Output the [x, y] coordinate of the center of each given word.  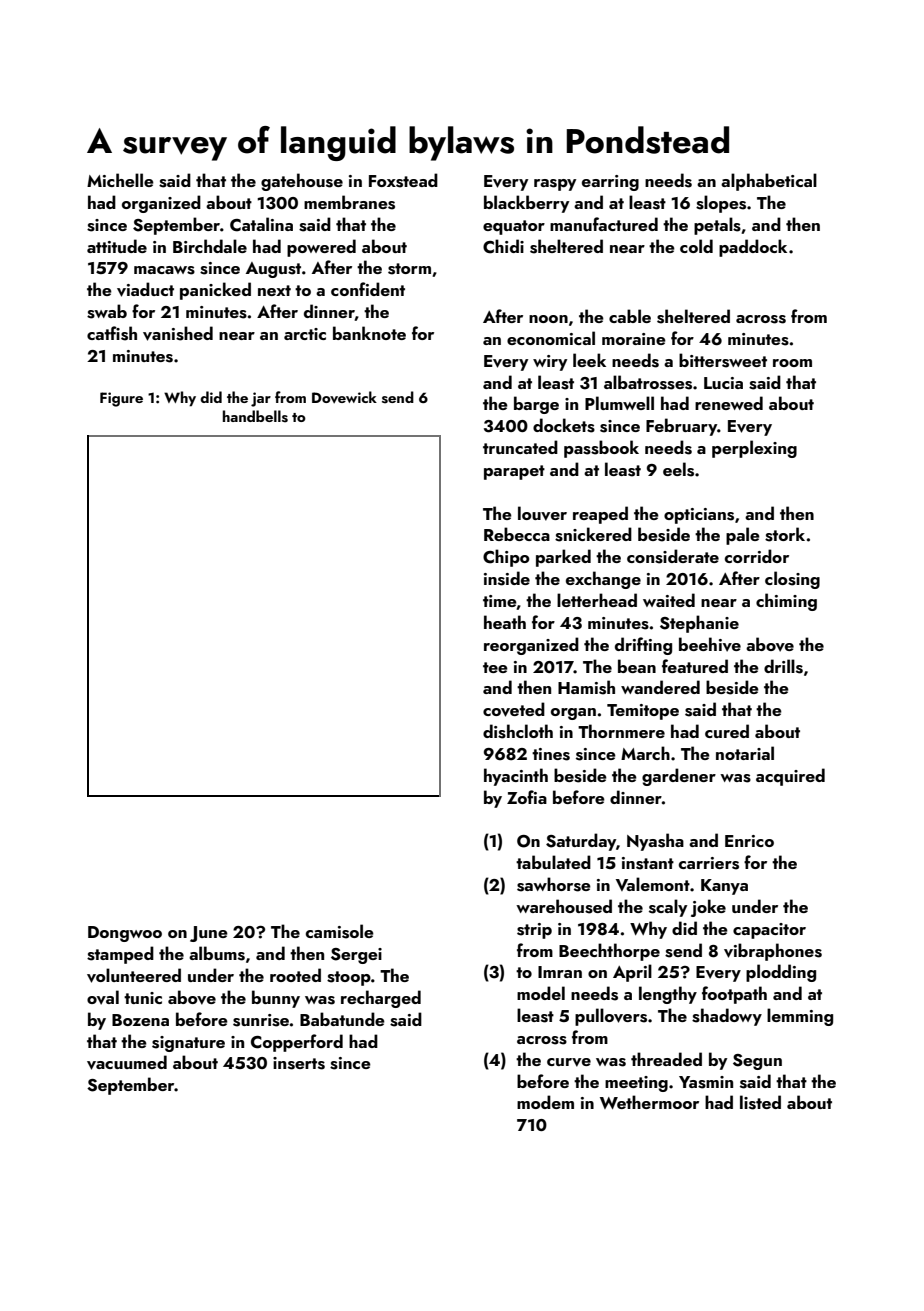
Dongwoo [125, 934]
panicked [215, 291]
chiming [786, 602]
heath [505, 622]
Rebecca [517, 534]
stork [785, 534]
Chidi [503, 246]
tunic [143, 998]
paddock [753, 248]
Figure [121, 399]
